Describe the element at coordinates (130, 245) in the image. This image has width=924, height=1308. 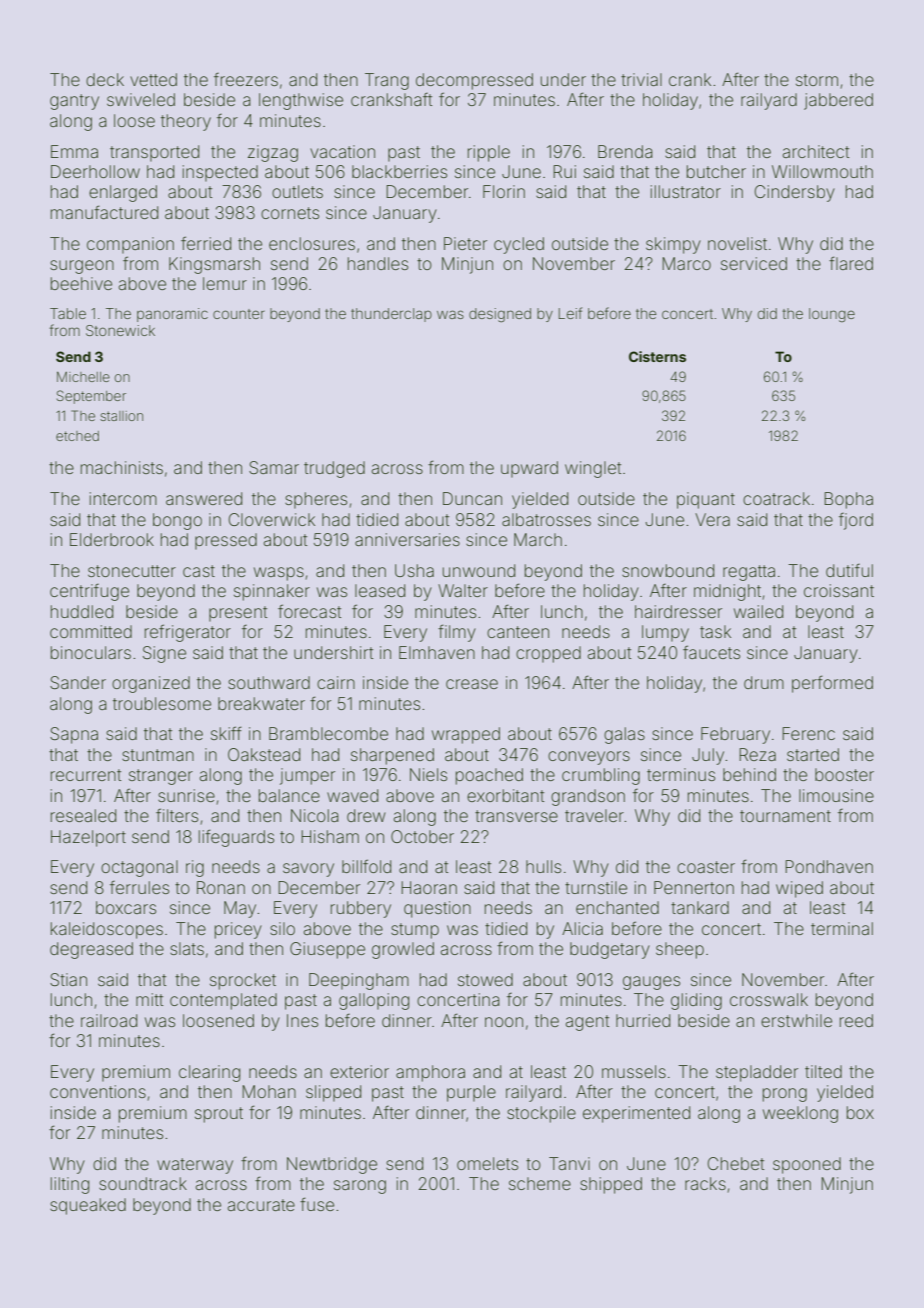
I see `companion` at that location.
